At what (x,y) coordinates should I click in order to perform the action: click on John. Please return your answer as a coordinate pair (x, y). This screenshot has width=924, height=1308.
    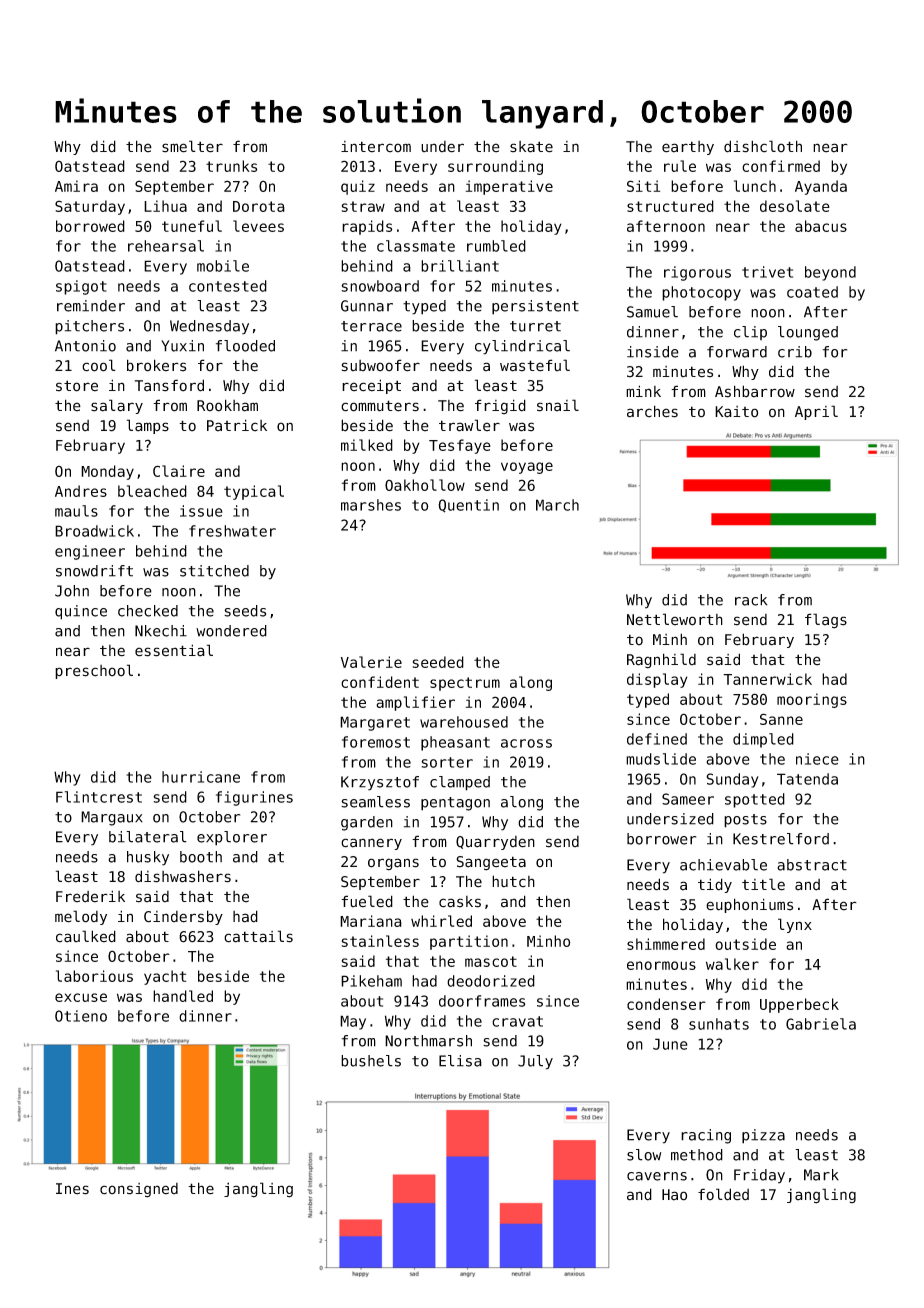
    Looking at the image, I should click on (72, 591).
